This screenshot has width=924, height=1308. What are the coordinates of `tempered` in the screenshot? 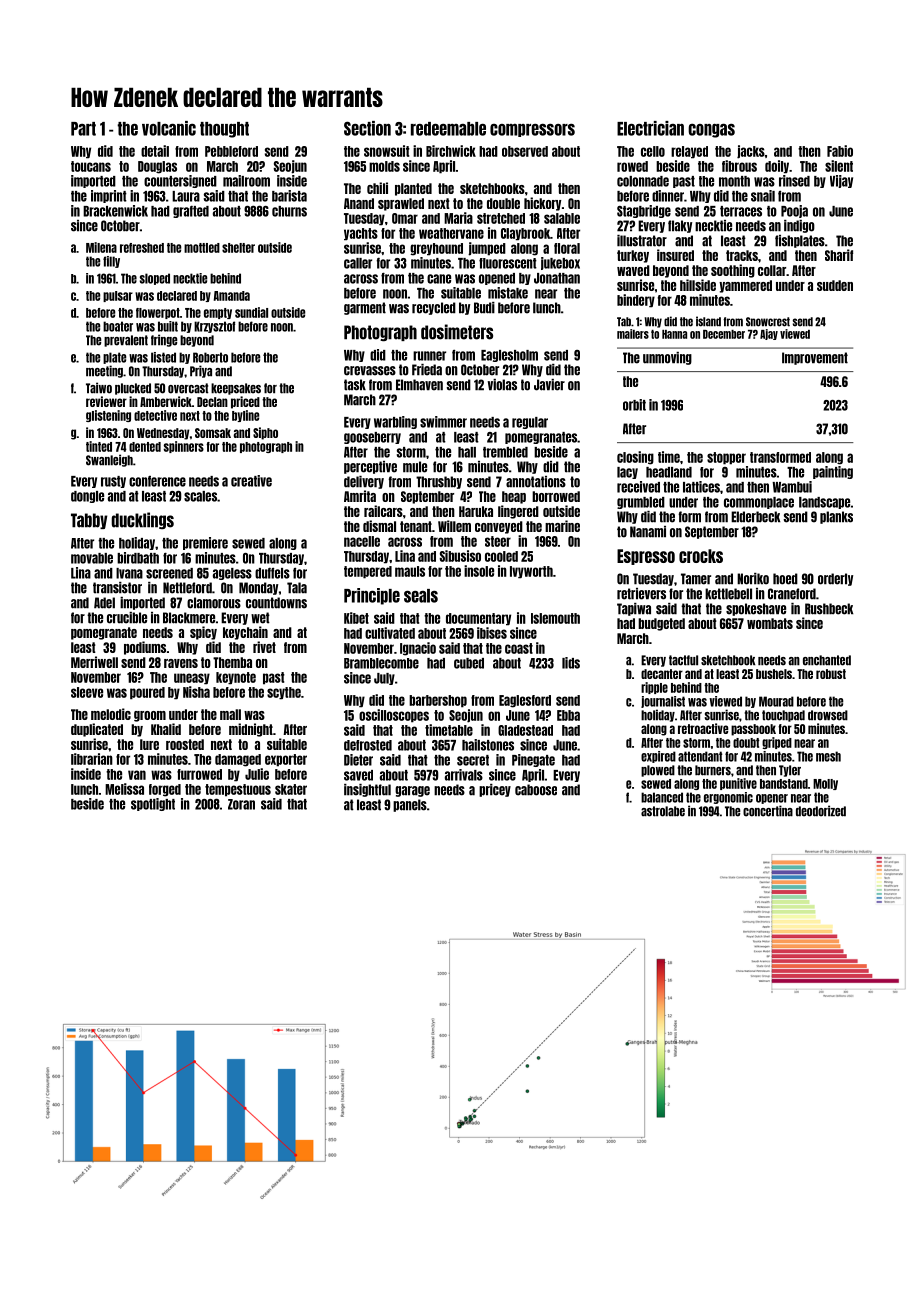 It's located at (368, 572).
